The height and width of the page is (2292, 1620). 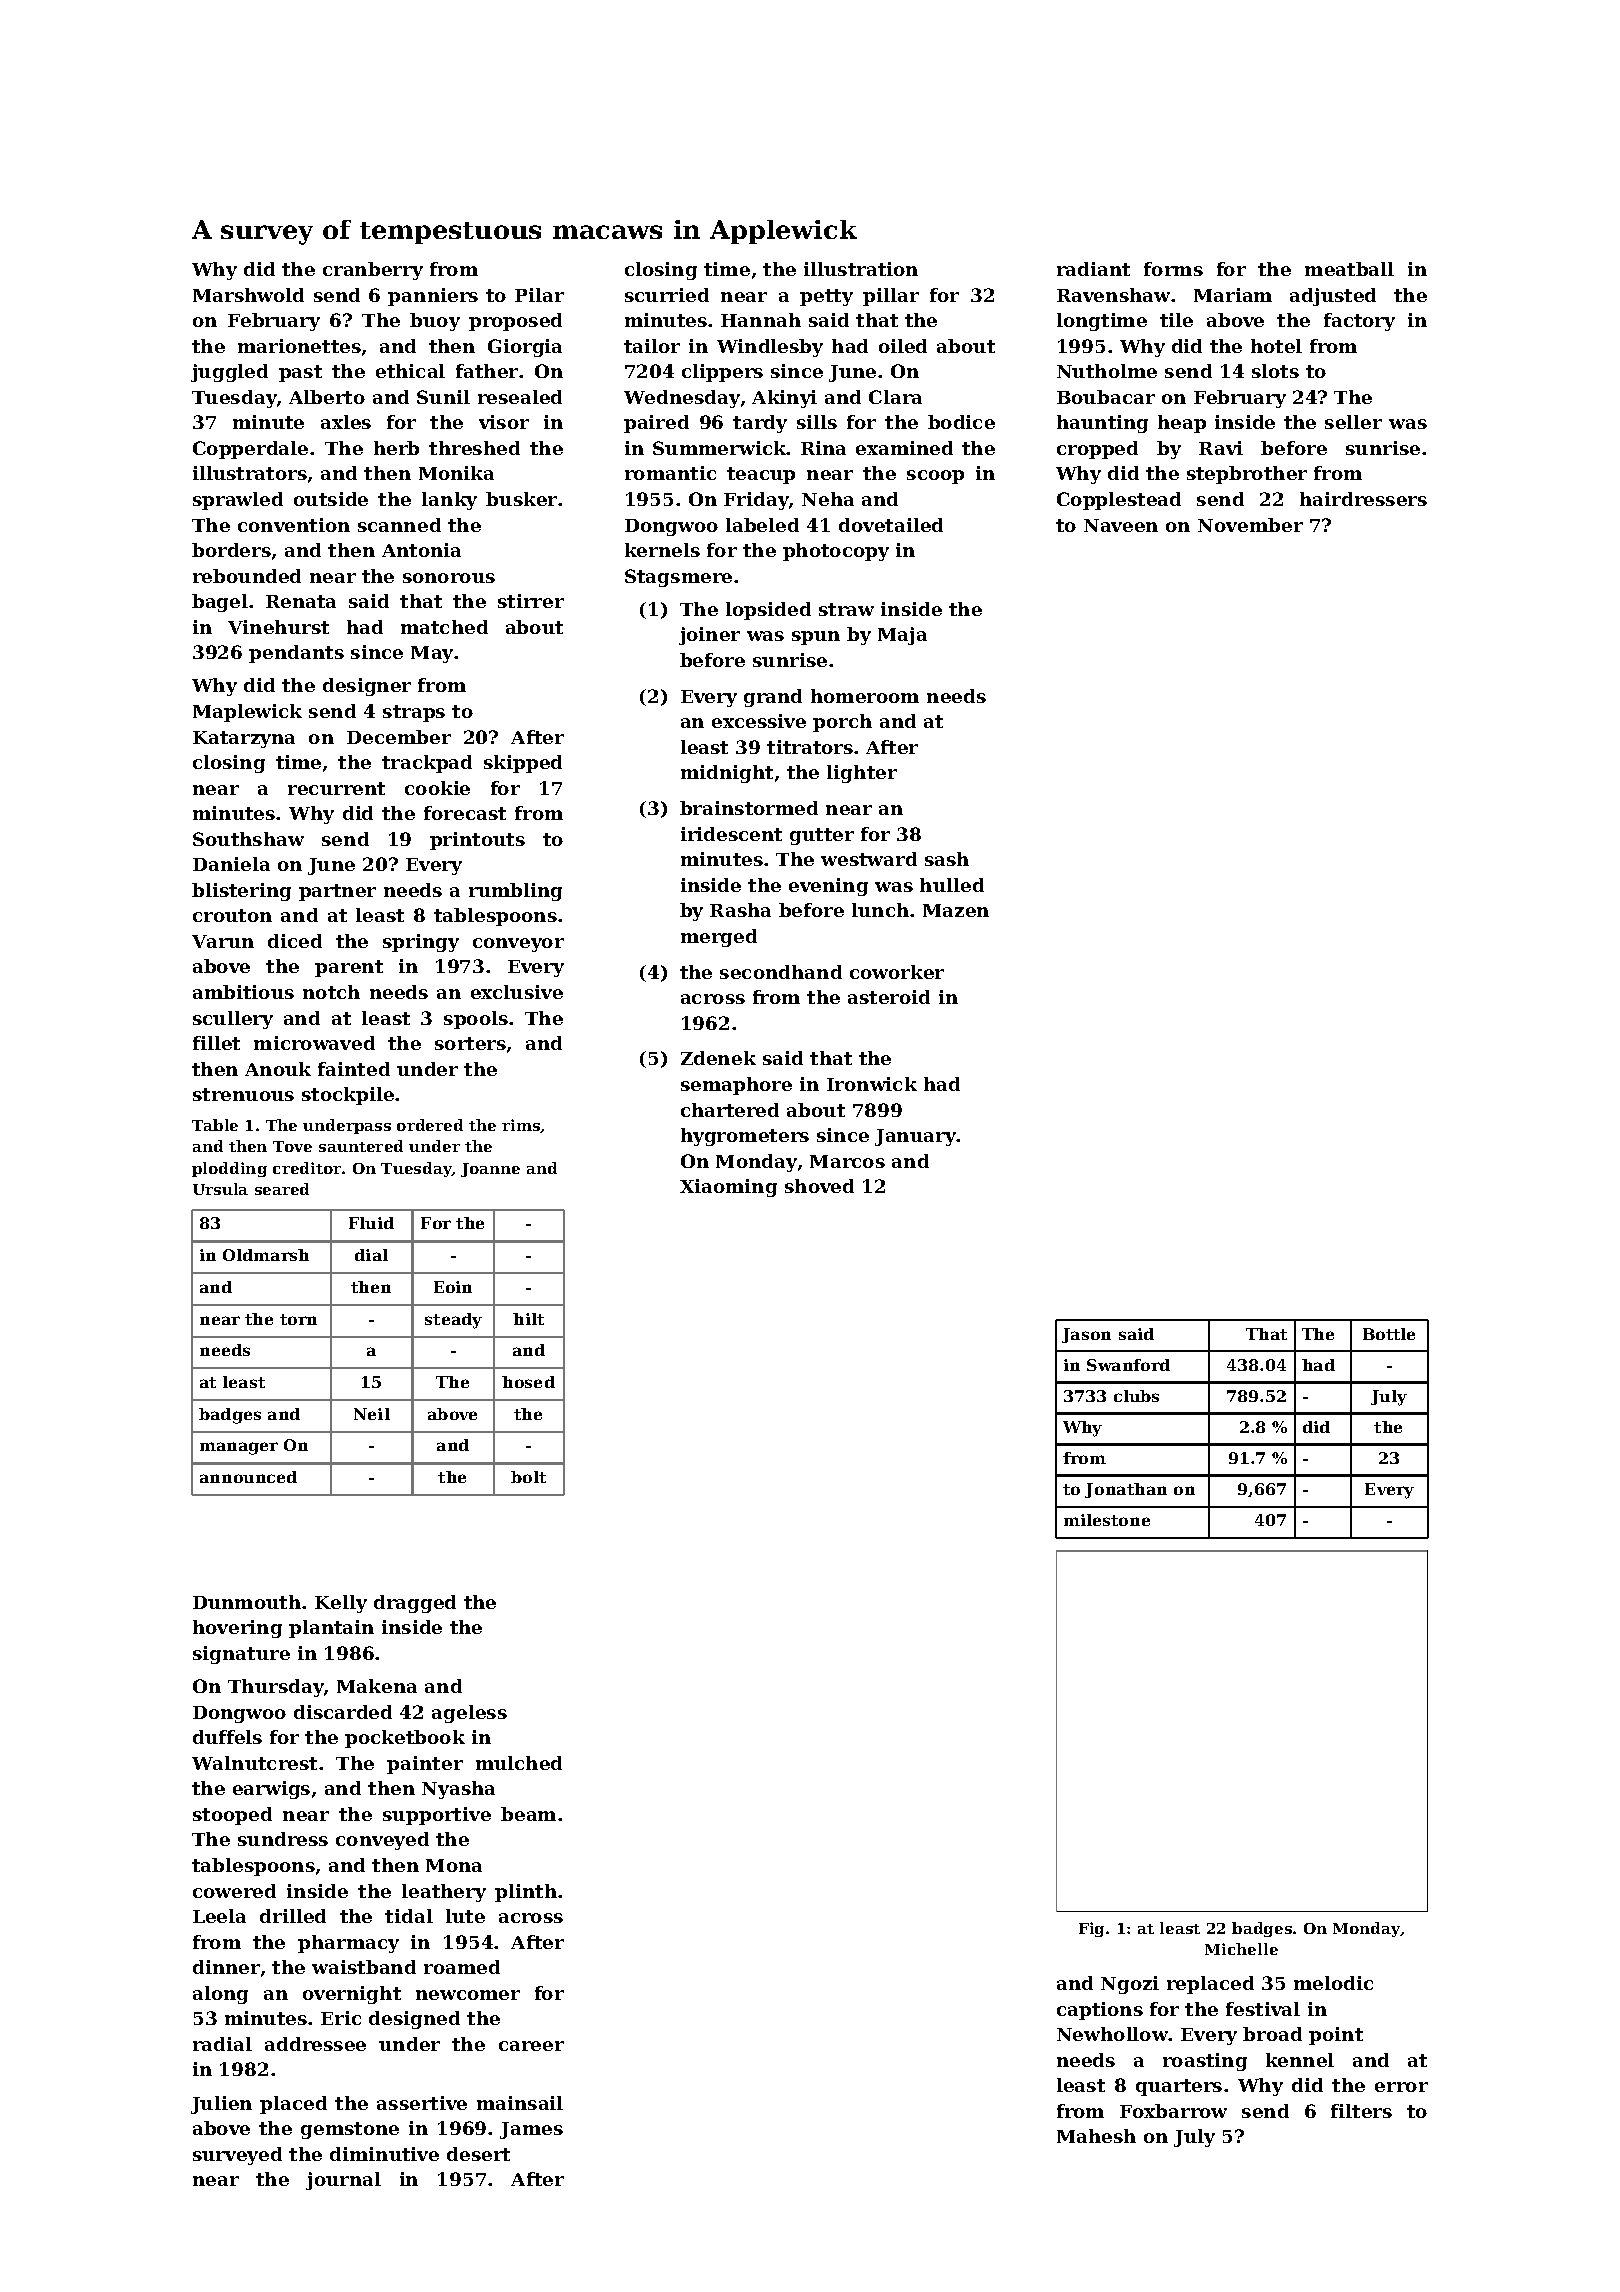 What do you see at coordinates (889, 997) in the page?
I see `asteroid` at bounding box center [889, 997].
